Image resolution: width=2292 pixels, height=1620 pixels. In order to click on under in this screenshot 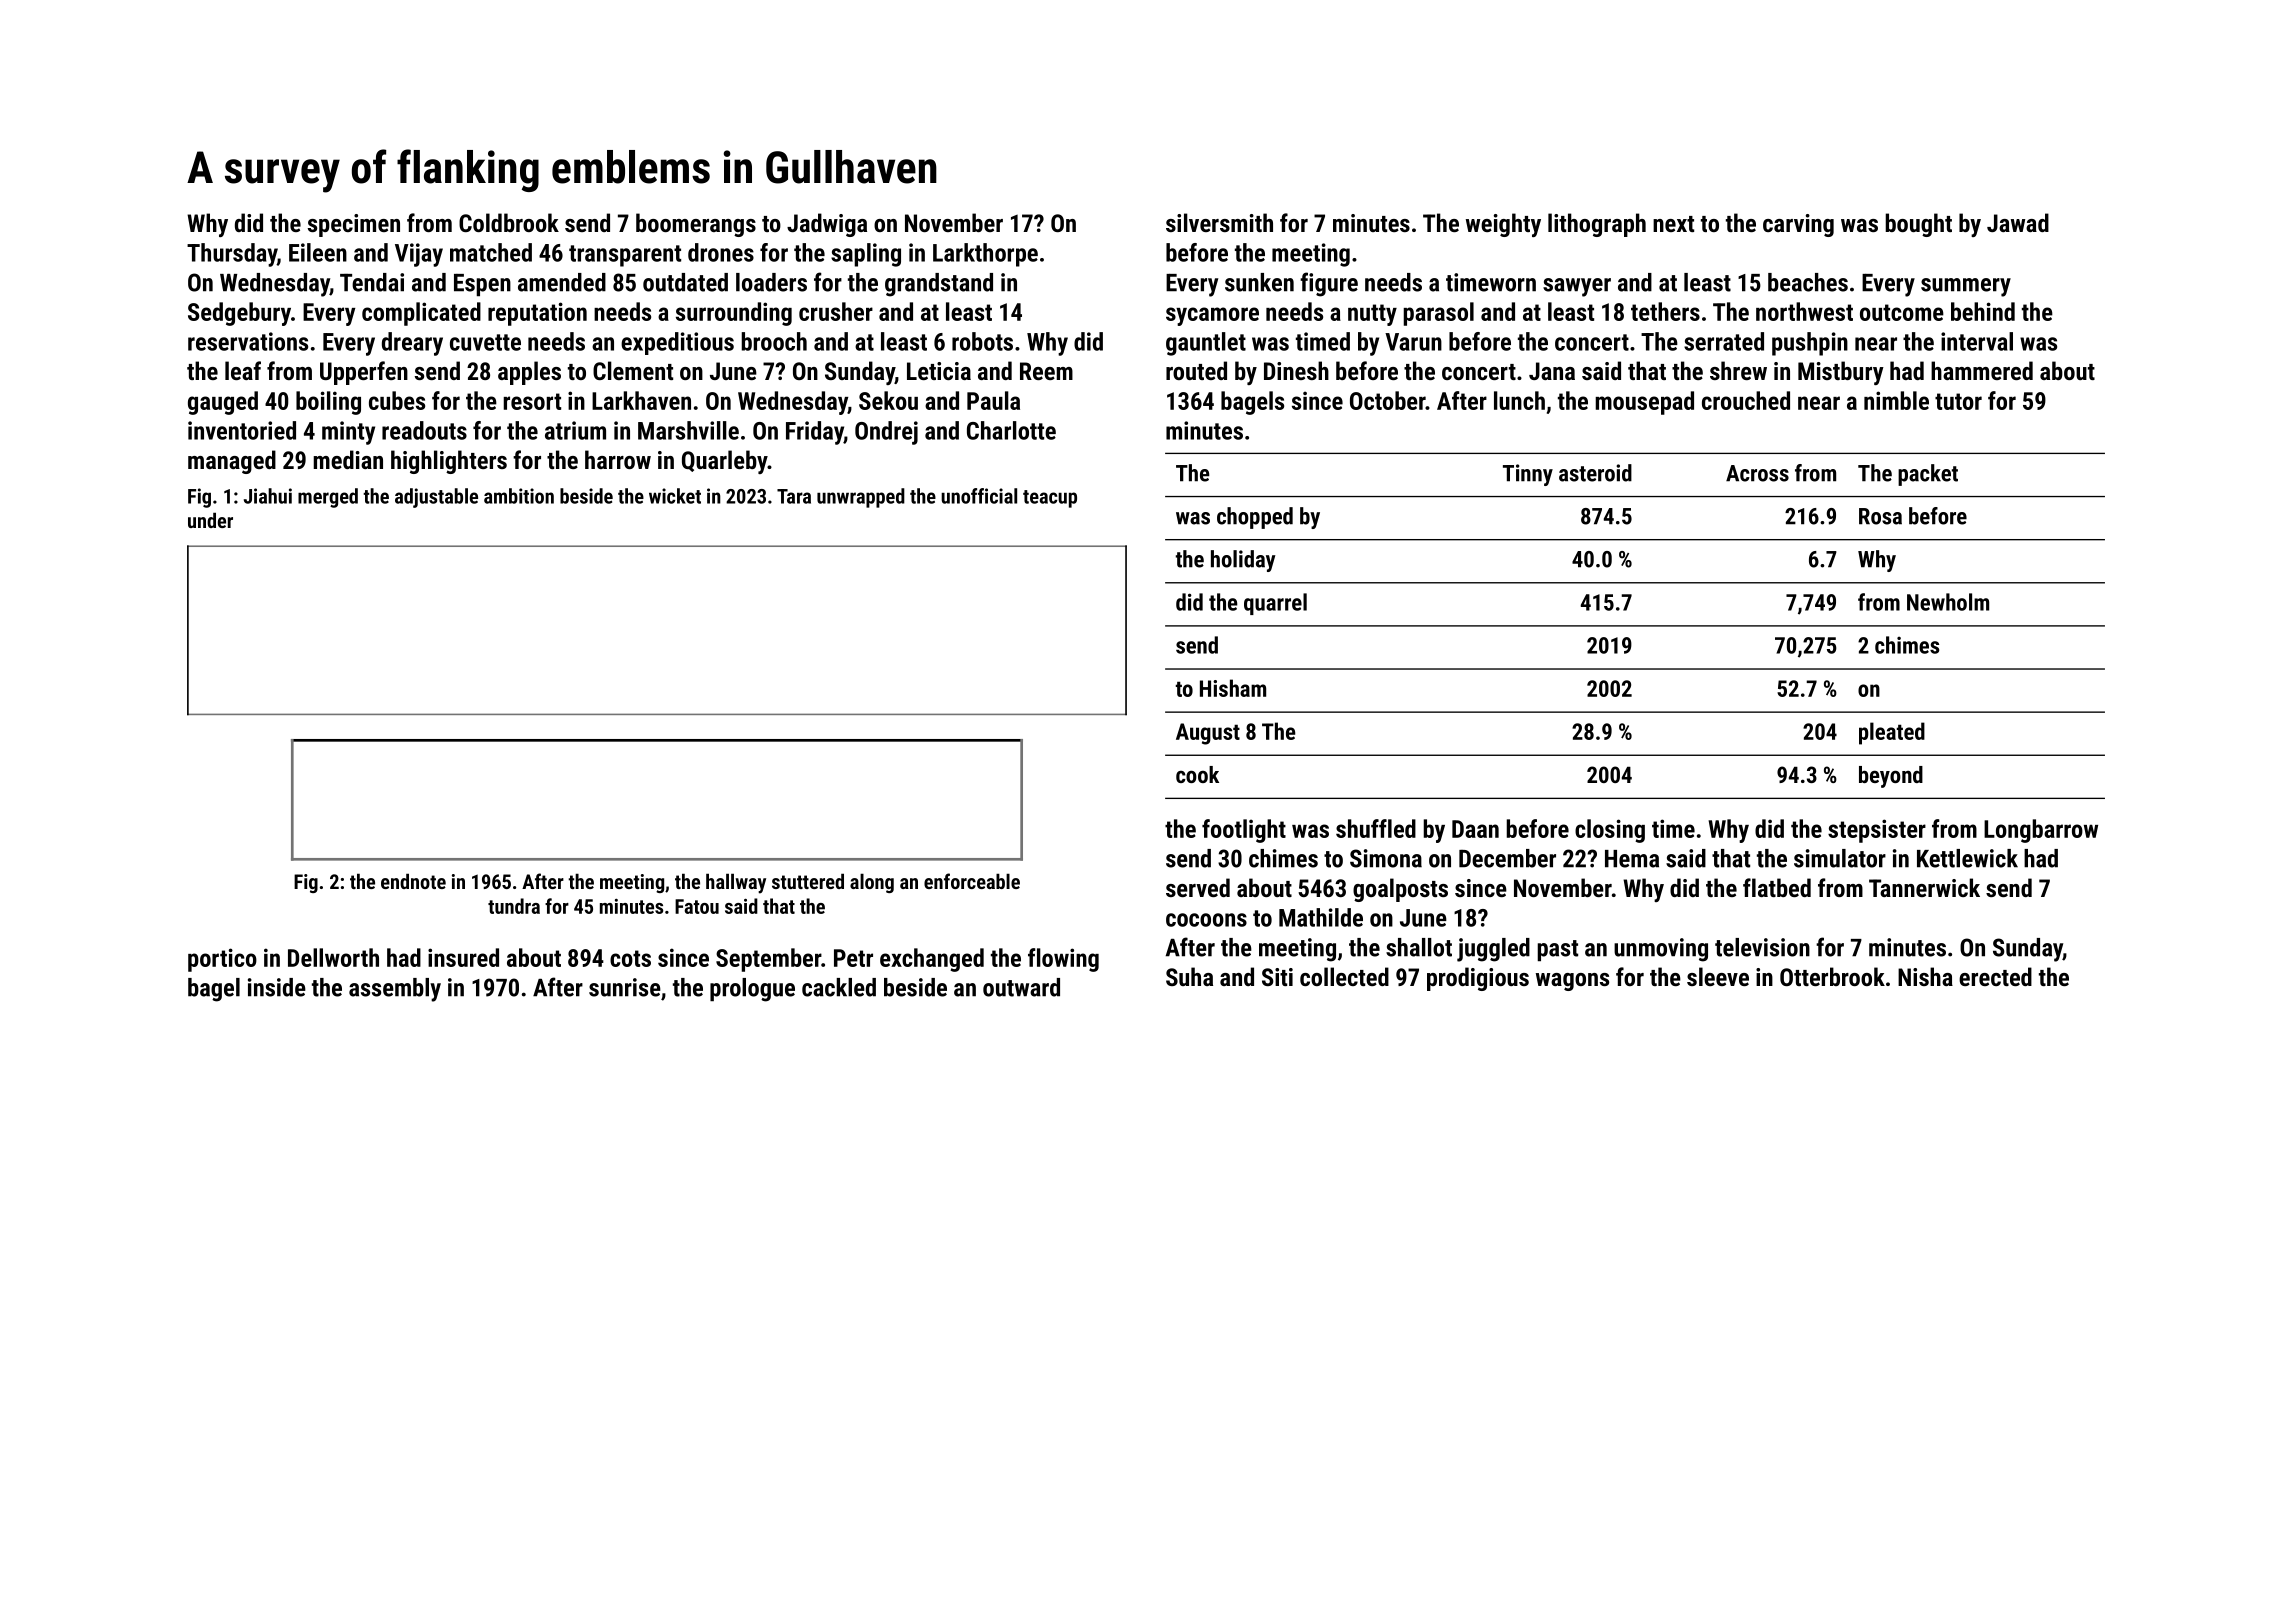, I will do `click(210, 520)`.
